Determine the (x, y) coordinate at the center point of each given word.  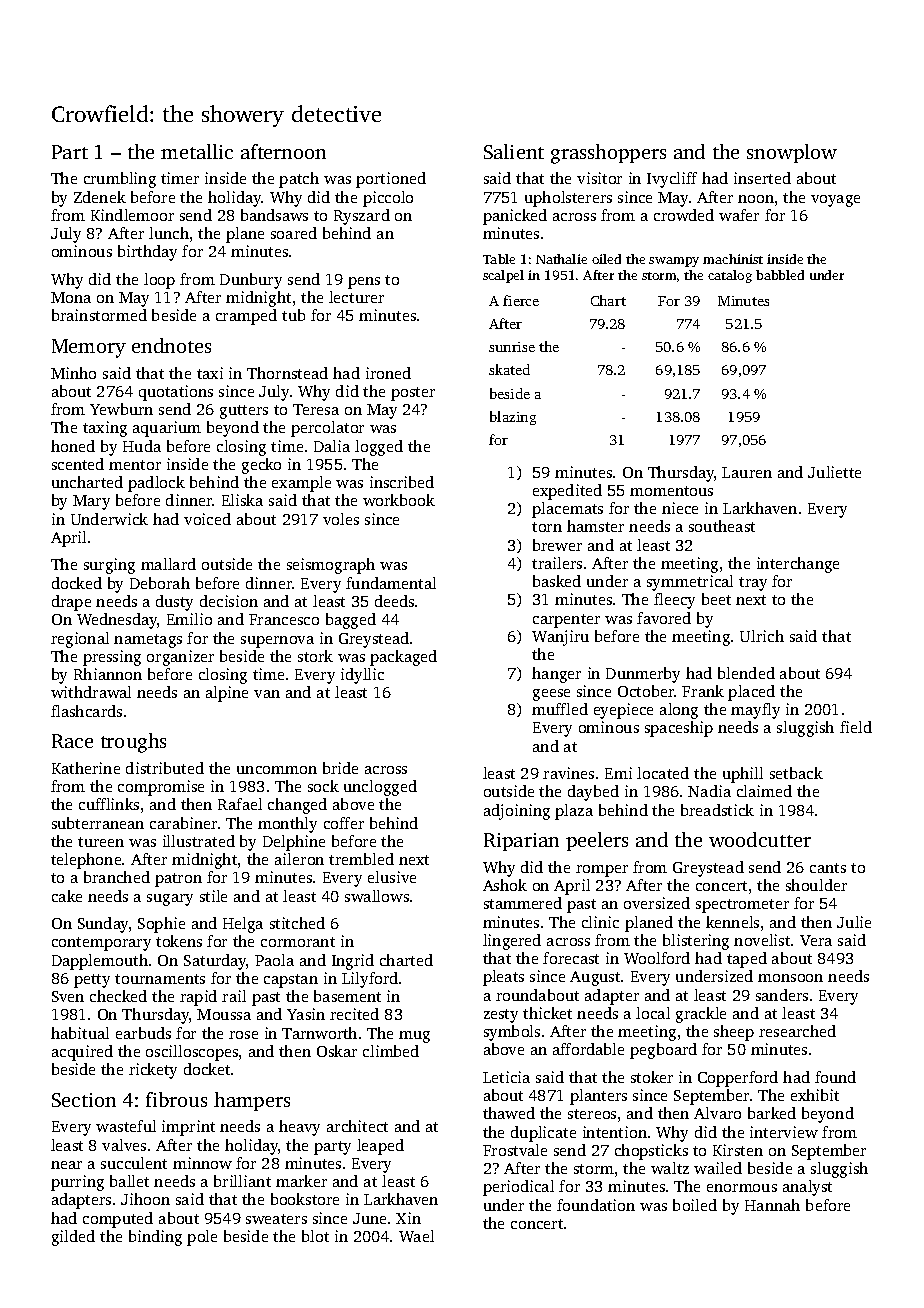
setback (796, 773)
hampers (252, 1101)
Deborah (160, 583)
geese (551, 695)
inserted (762, 178)
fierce (521, 300)
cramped (246, 317)
